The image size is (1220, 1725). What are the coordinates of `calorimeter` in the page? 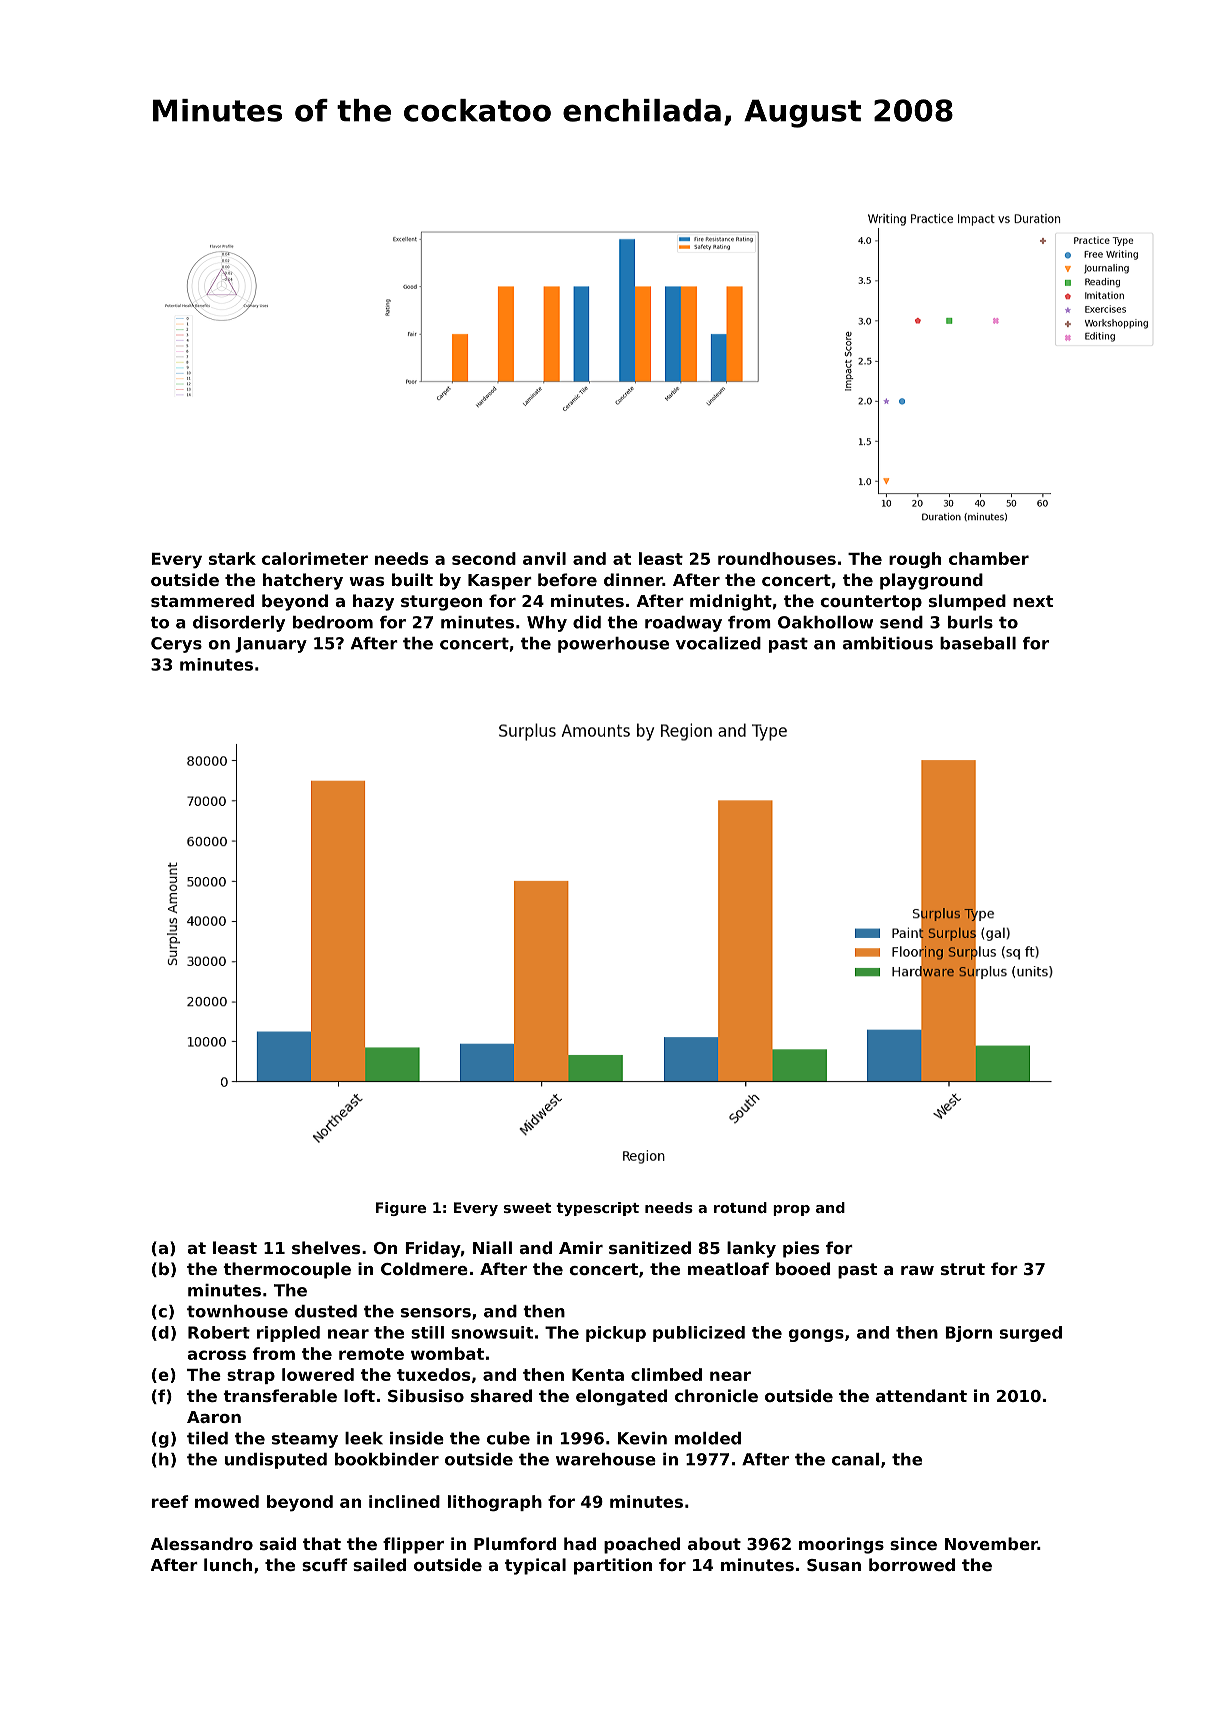 It's located at (315, 558).
